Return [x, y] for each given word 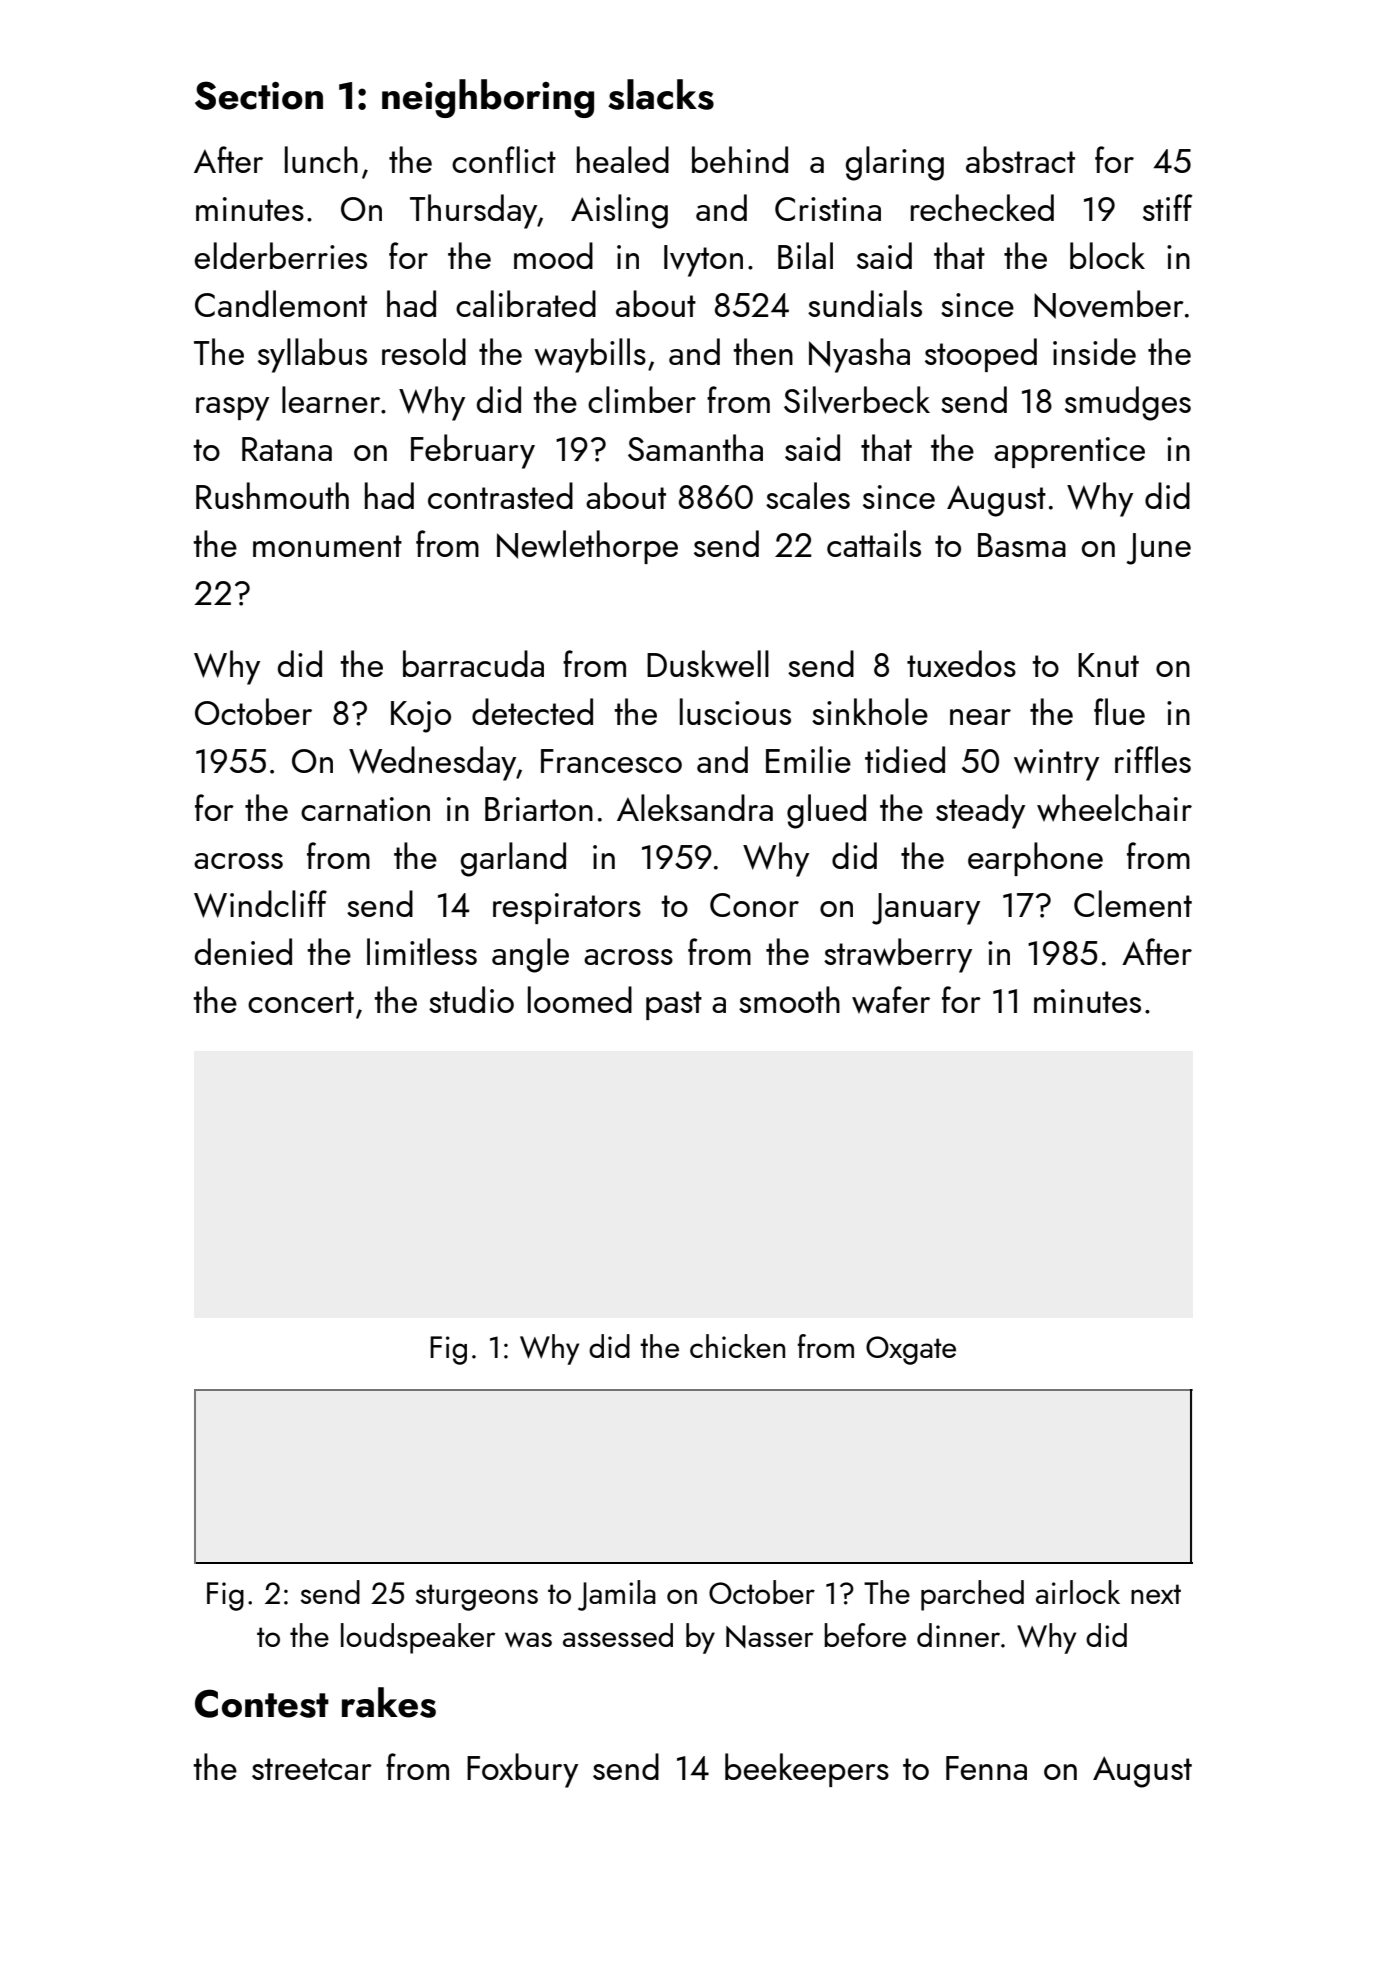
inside [1094, 351]
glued [826, 811]
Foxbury [522, 1770]
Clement [1133, 903]
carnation [365, 809]
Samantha [695, 447]
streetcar [312, 1769]
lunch [321, 159]
